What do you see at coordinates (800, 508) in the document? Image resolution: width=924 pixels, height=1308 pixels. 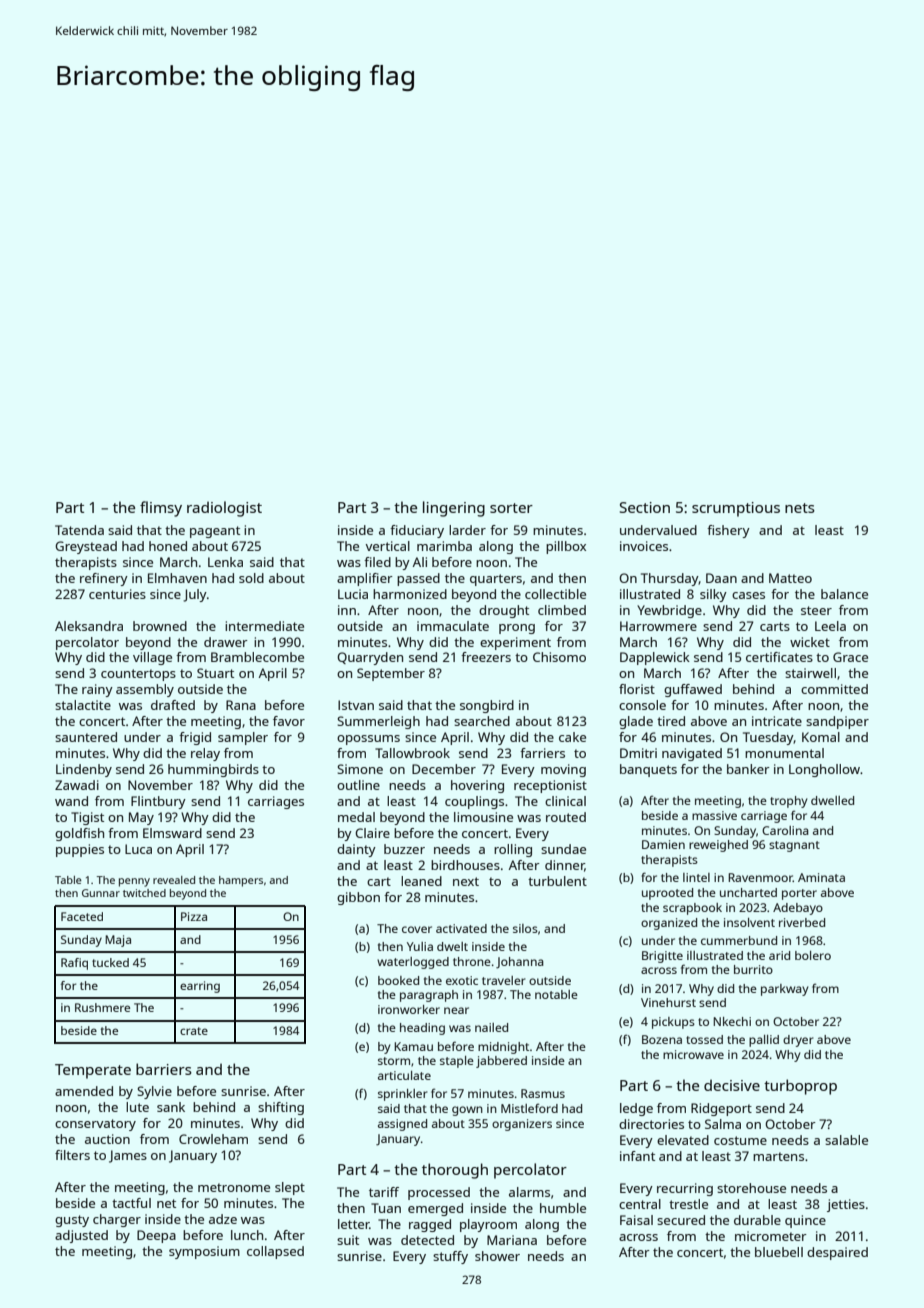 I see `nets` at bounding box center [800, 508].
